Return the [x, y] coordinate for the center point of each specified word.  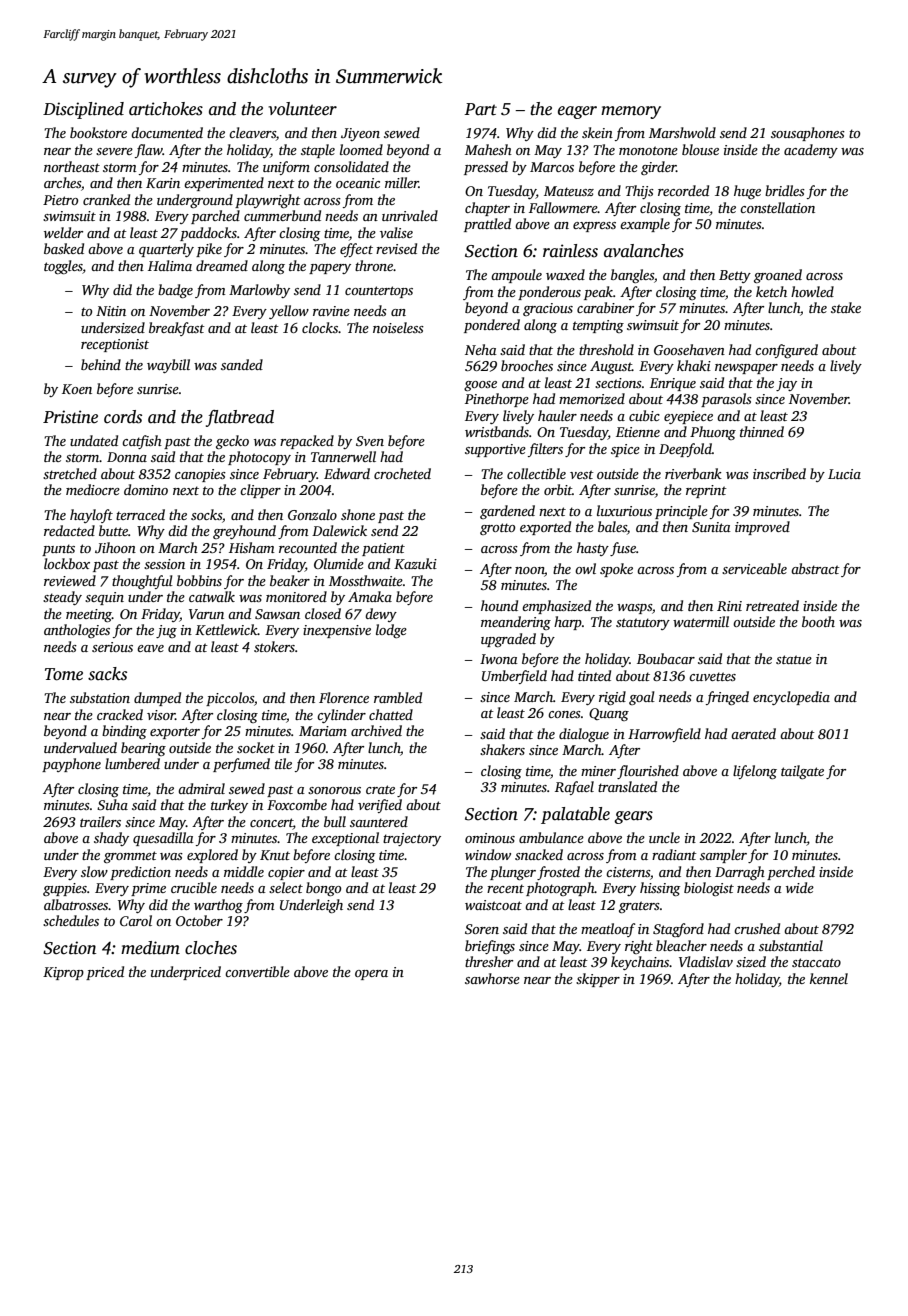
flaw [149, 151]
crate [380, 789]
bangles [632, 276]
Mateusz [569, 191]
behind [101, 364]
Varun [206, 614]
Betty [735, 276]
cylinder [341, 716]
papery [330, 269]
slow [94, 871]
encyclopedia [791, 698]
